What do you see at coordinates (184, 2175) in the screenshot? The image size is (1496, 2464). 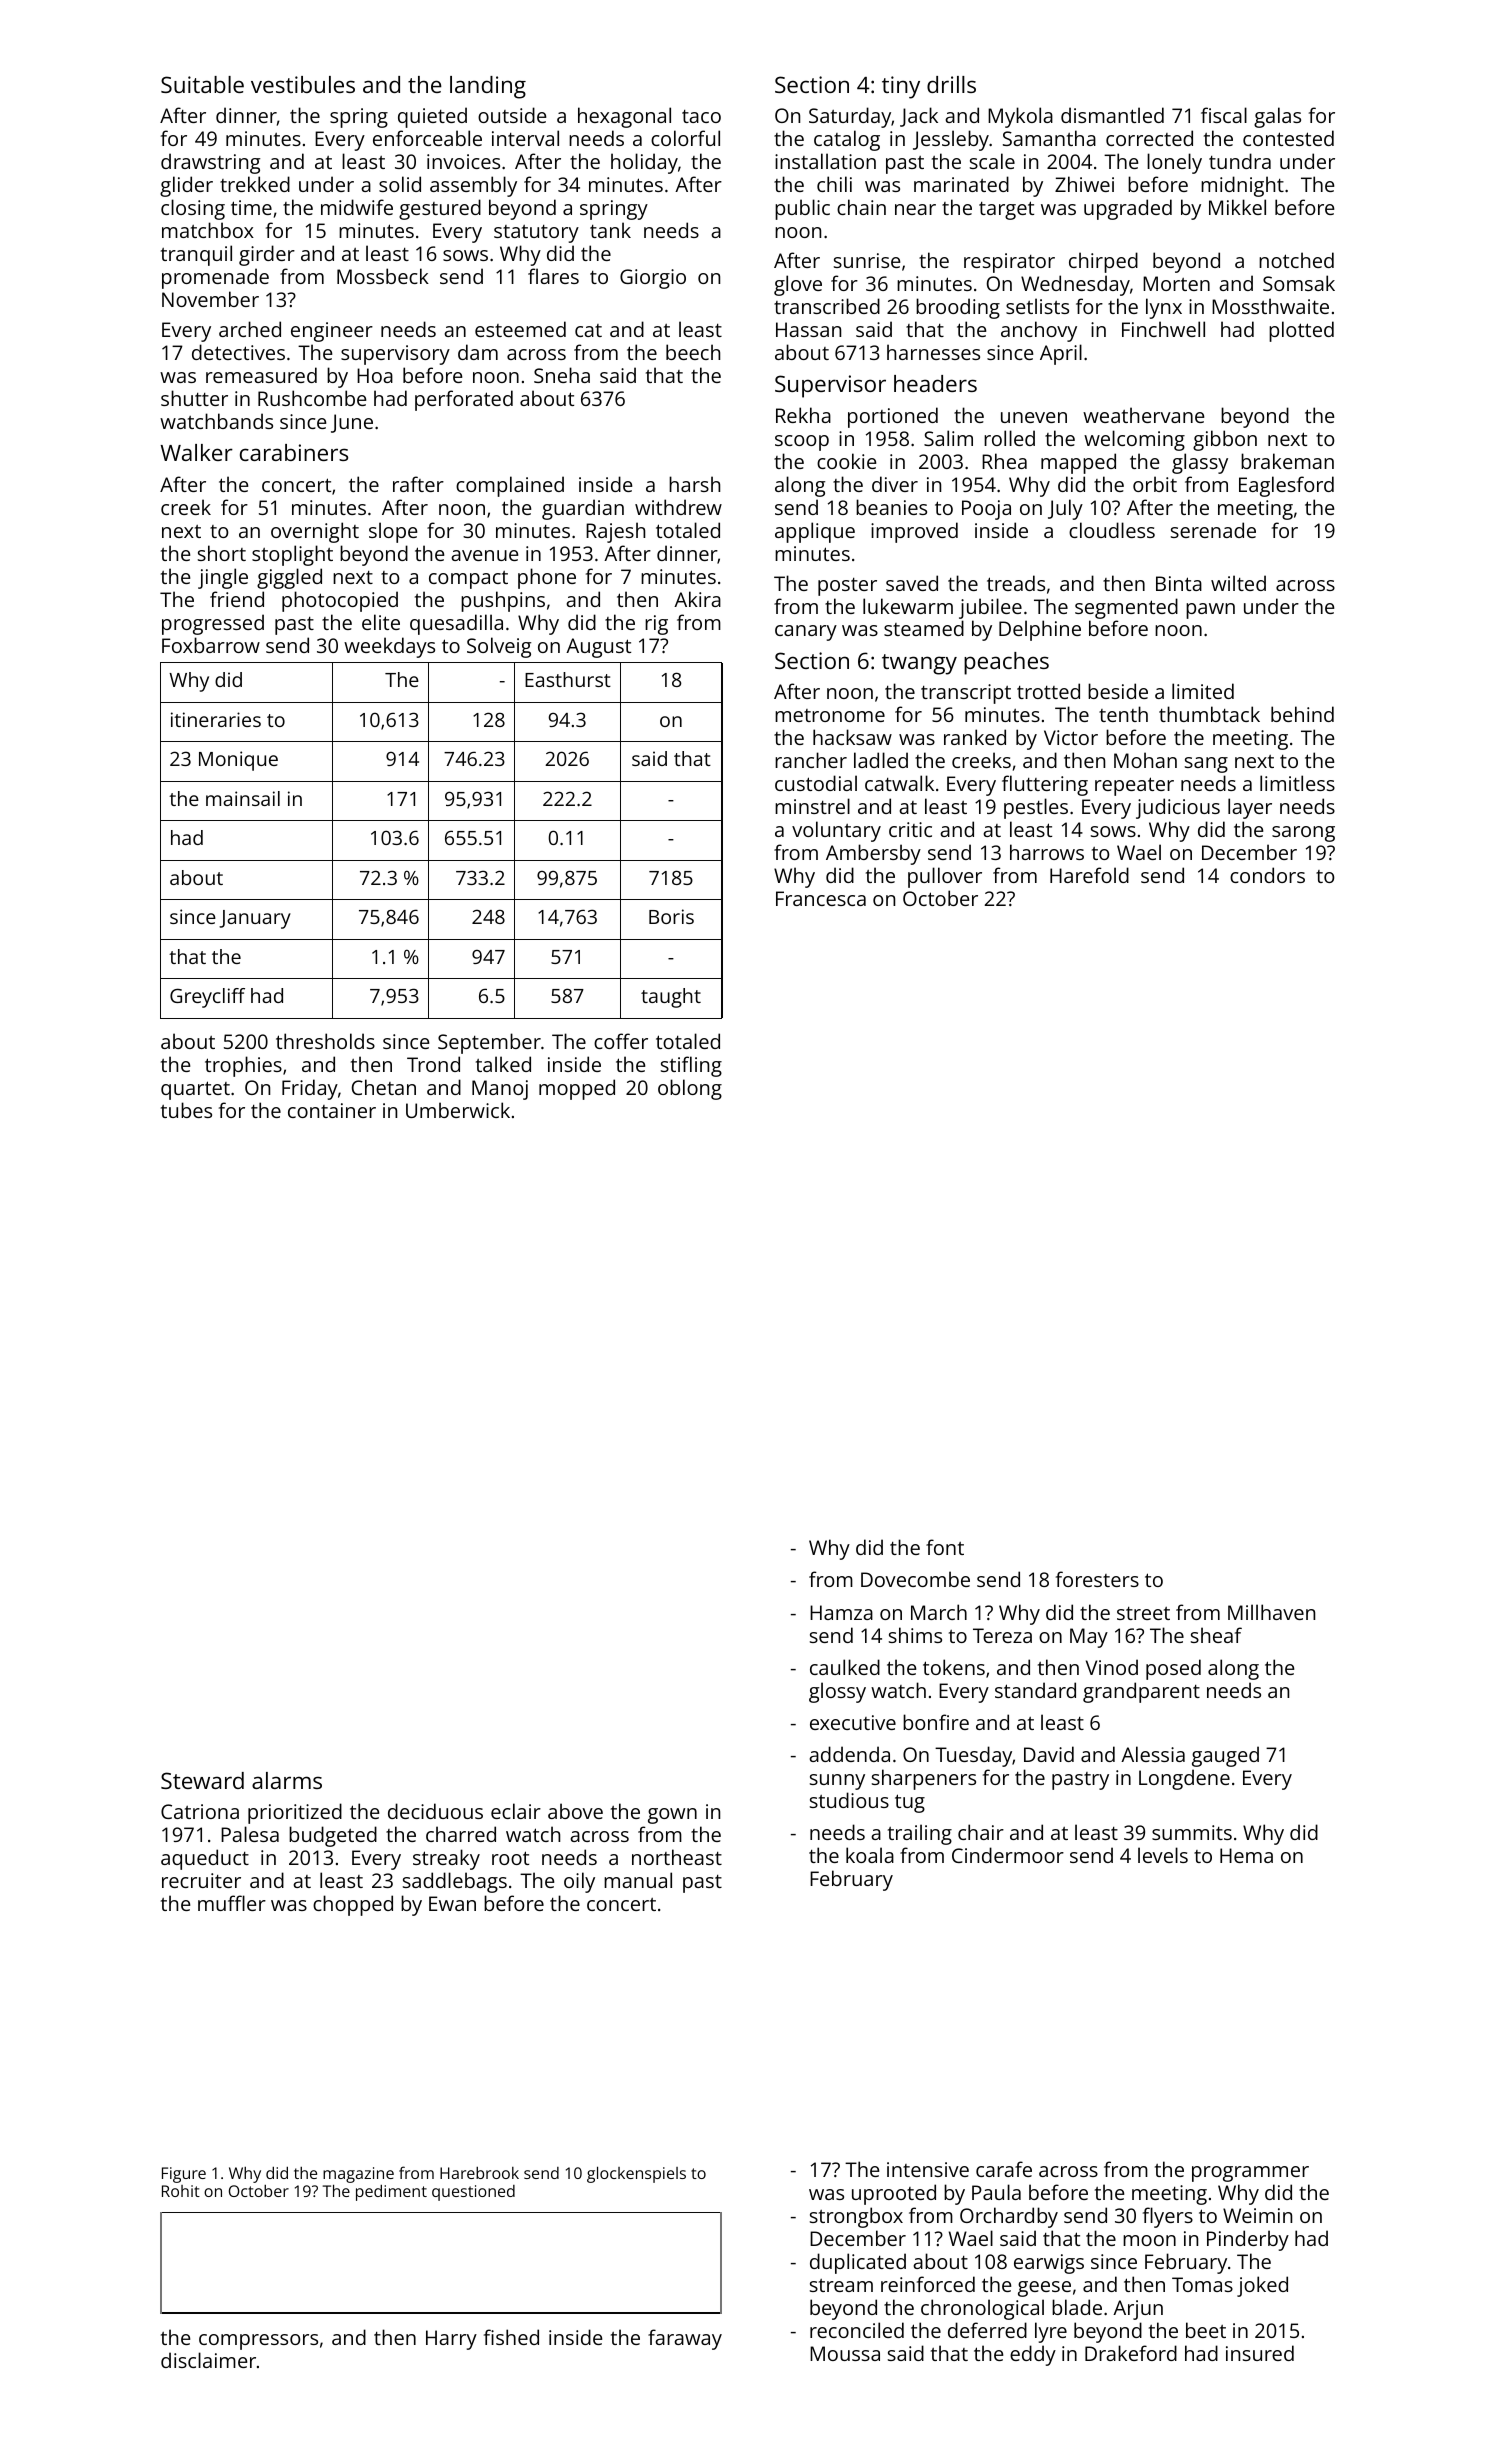 I see `Figure` at bounding box center [184, 2175].
